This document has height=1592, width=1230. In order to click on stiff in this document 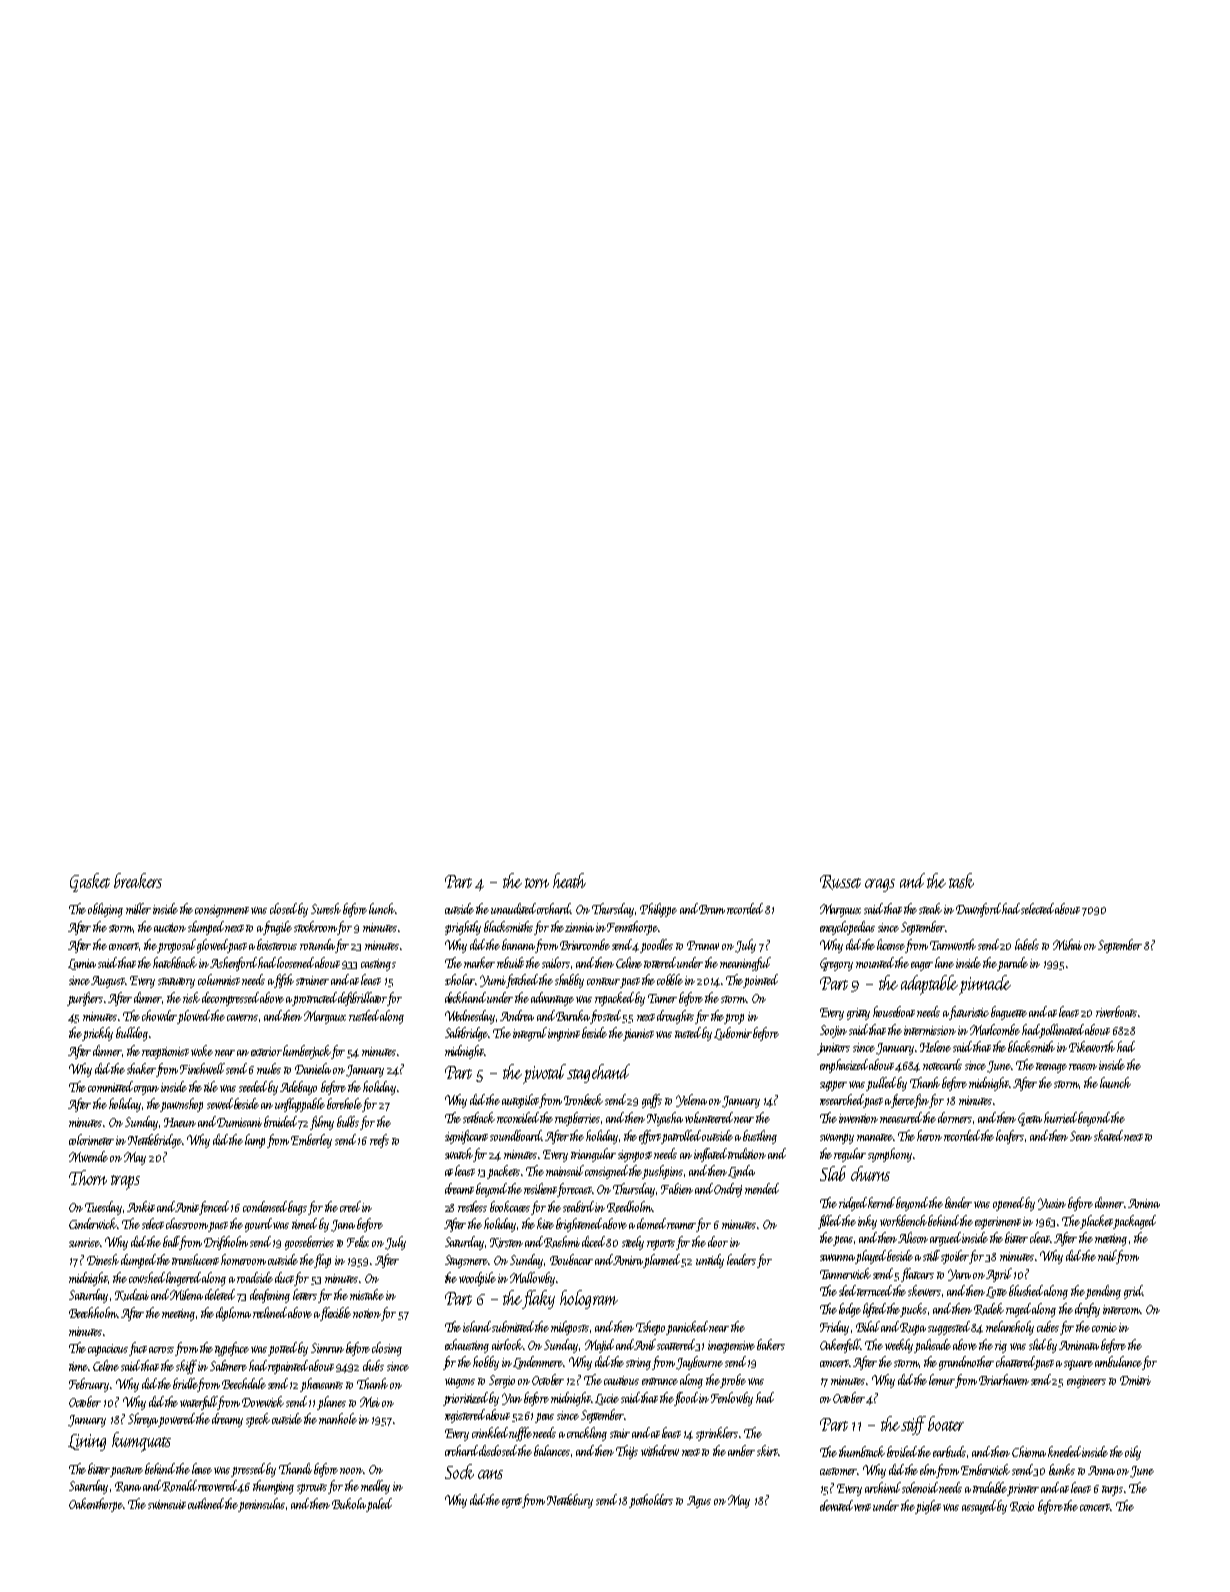, I will do `click(913, 1425)`.
